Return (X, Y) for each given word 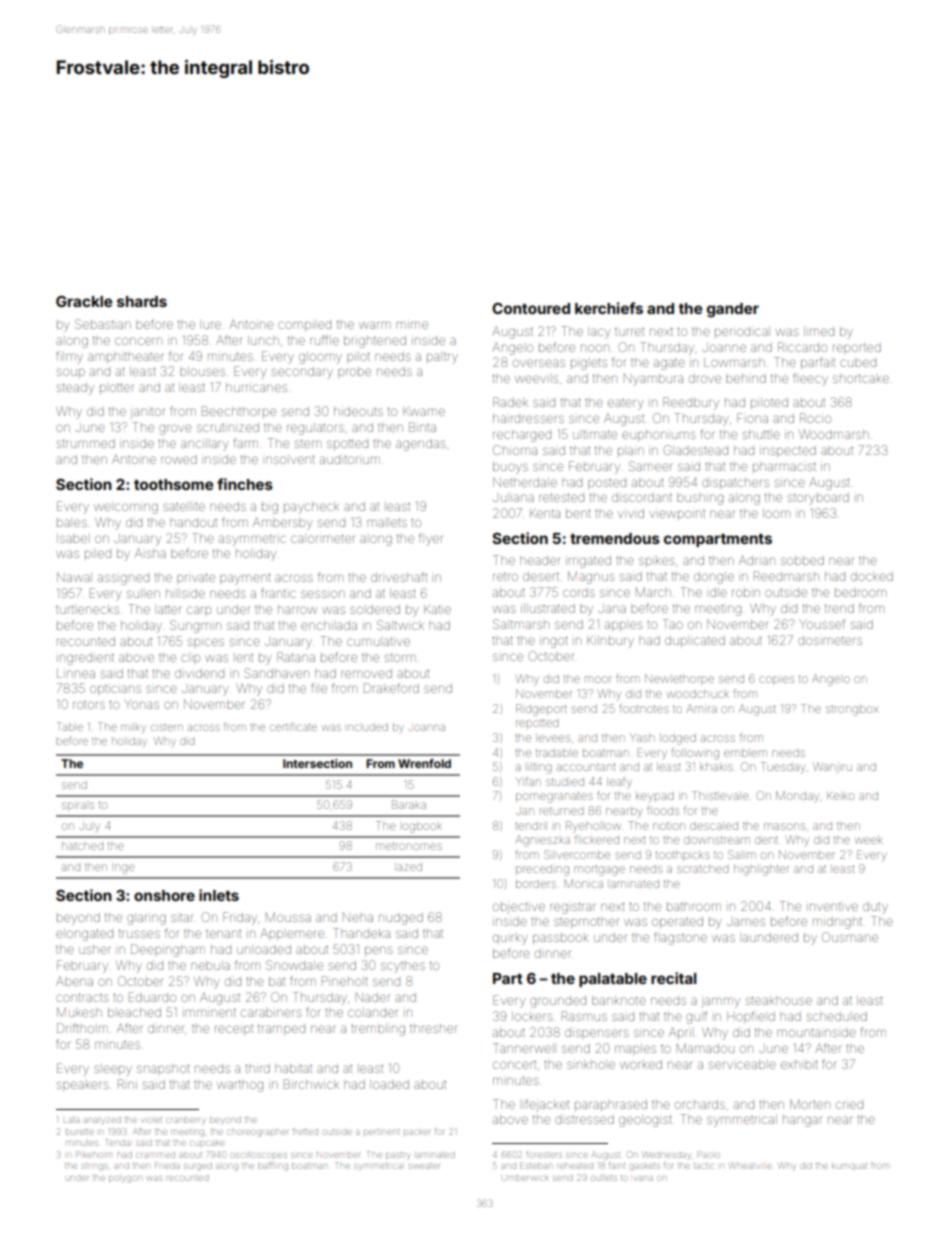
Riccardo (802, 347)
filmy (69, 357)
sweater (425, 1166)
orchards (700, 1104)
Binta (422, 427)
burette (79, 1132)
